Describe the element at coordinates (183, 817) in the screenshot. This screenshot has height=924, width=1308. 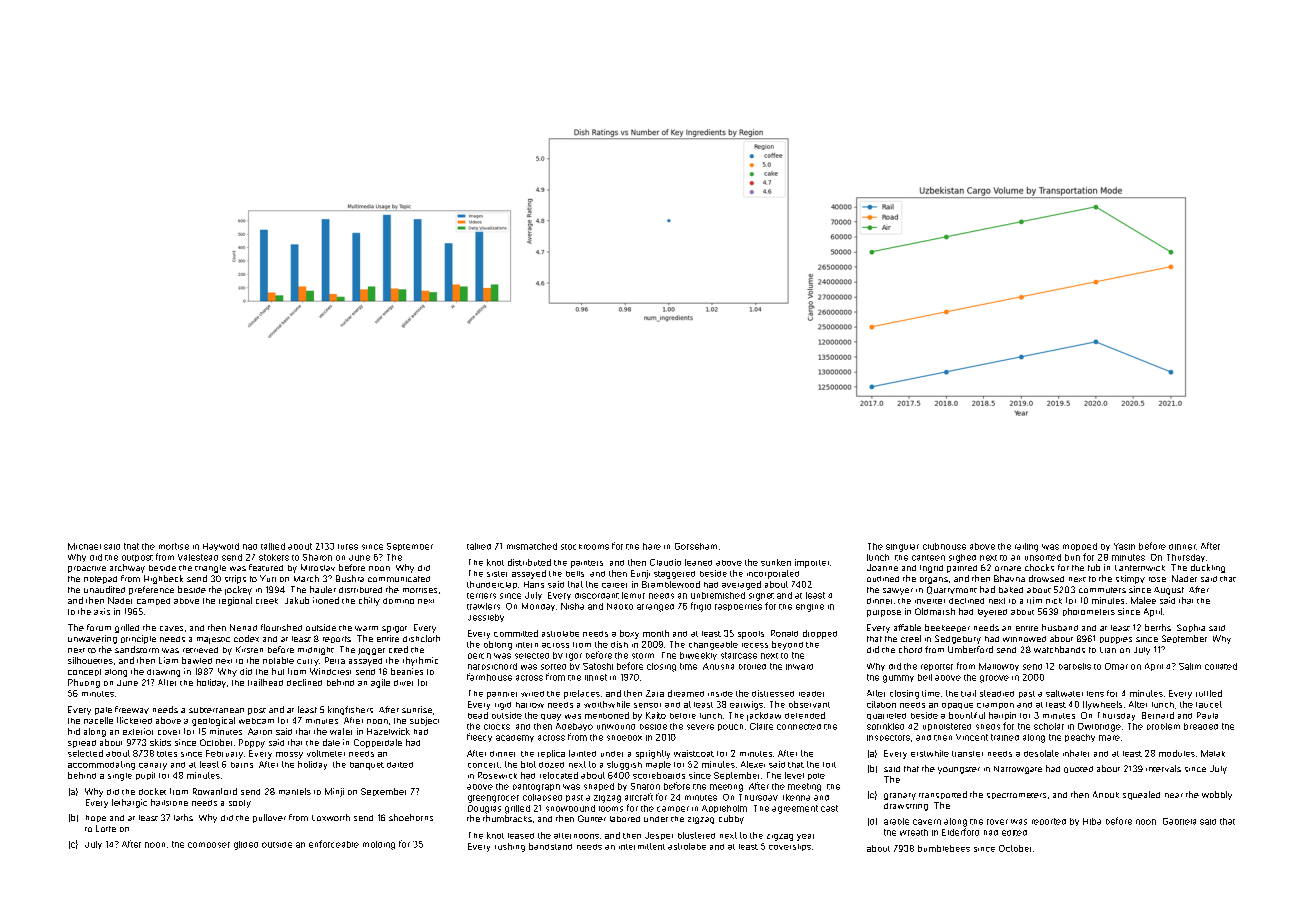
I see `laths` at that location.
